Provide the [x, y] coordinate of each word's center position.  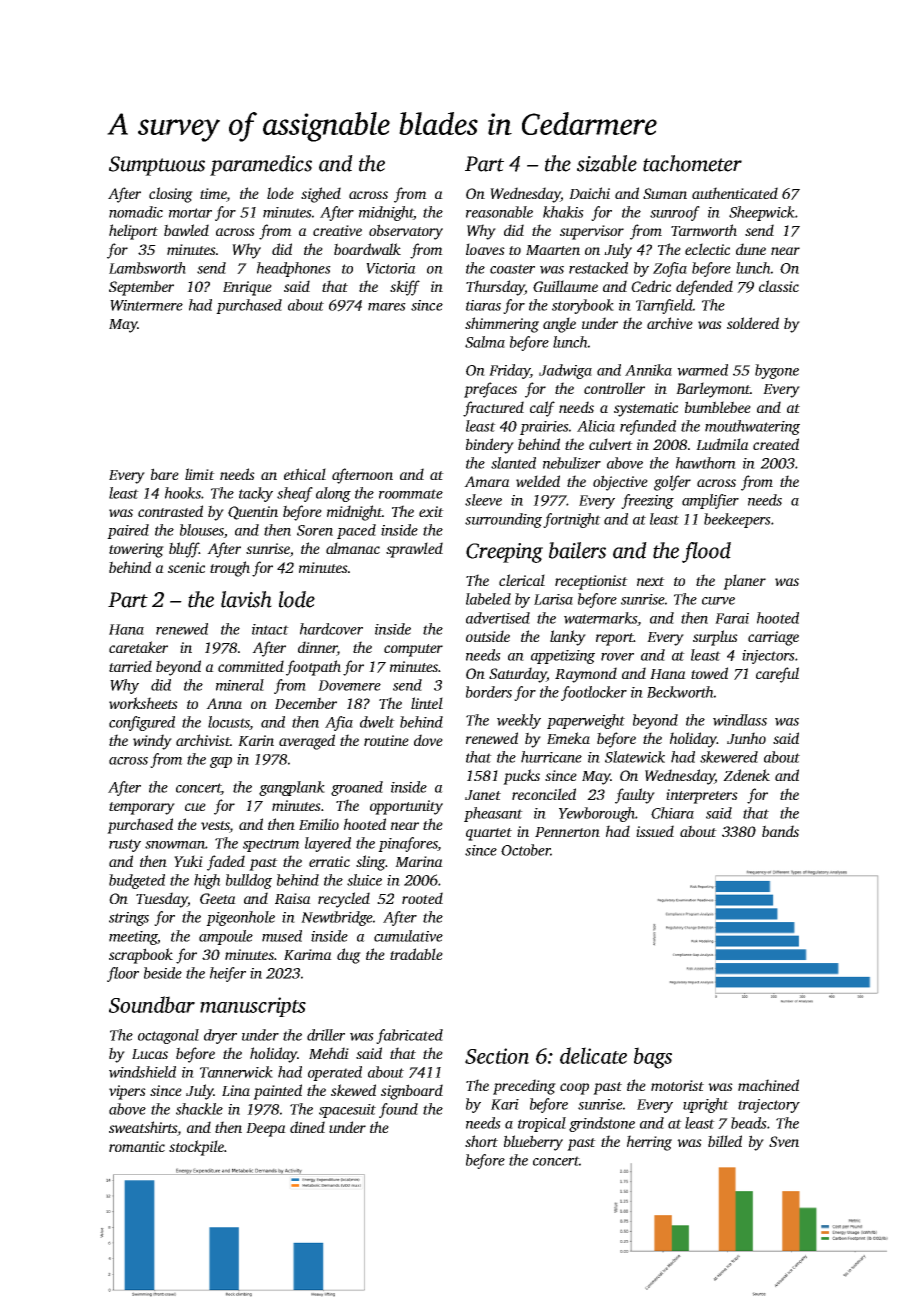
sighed [321, 195]
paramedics [261, 165]
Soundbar [152, 1004]
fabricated [409, 1036]
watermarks [600, 618]
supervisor [592, 232]
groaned [357, 788]
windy [152, 742]
